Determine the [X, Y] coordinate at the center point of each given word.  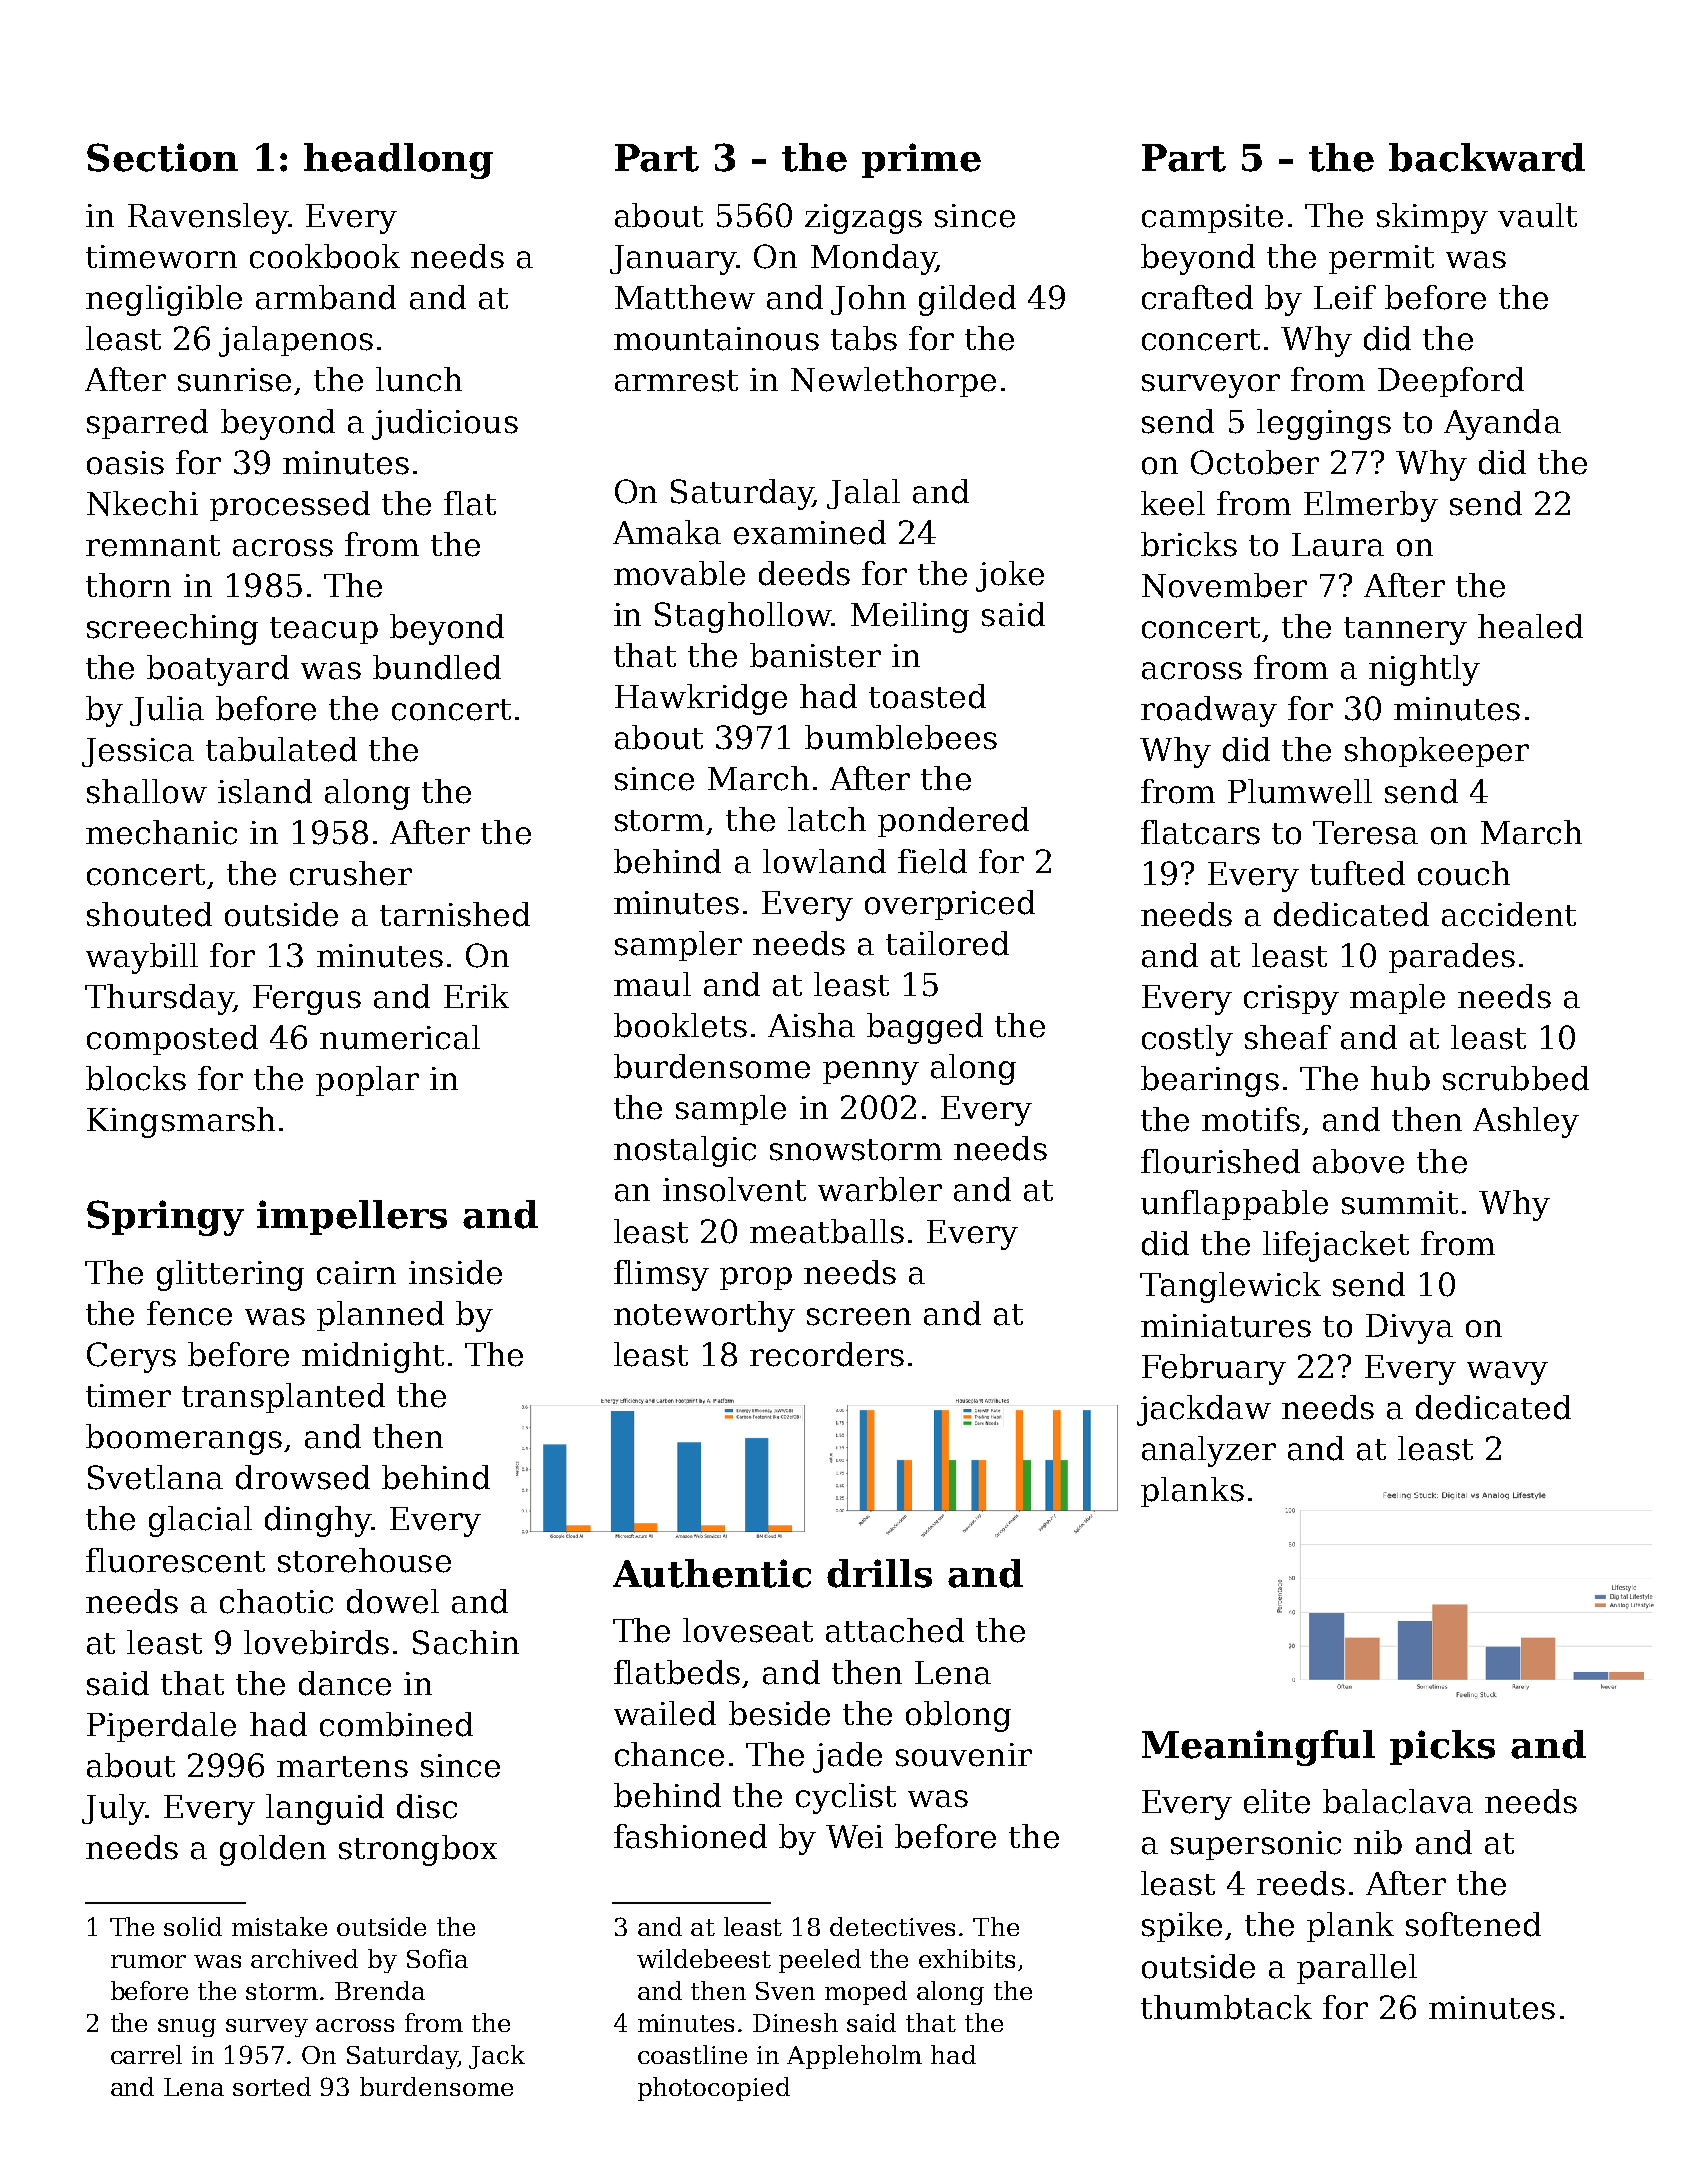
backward [1487, 157]
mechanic [161, 832]
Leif [1345, 297]
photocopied [714, 2089]
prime [921, 160]
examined [810, 532]
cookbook [325, 256]
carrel [146, 2054]
